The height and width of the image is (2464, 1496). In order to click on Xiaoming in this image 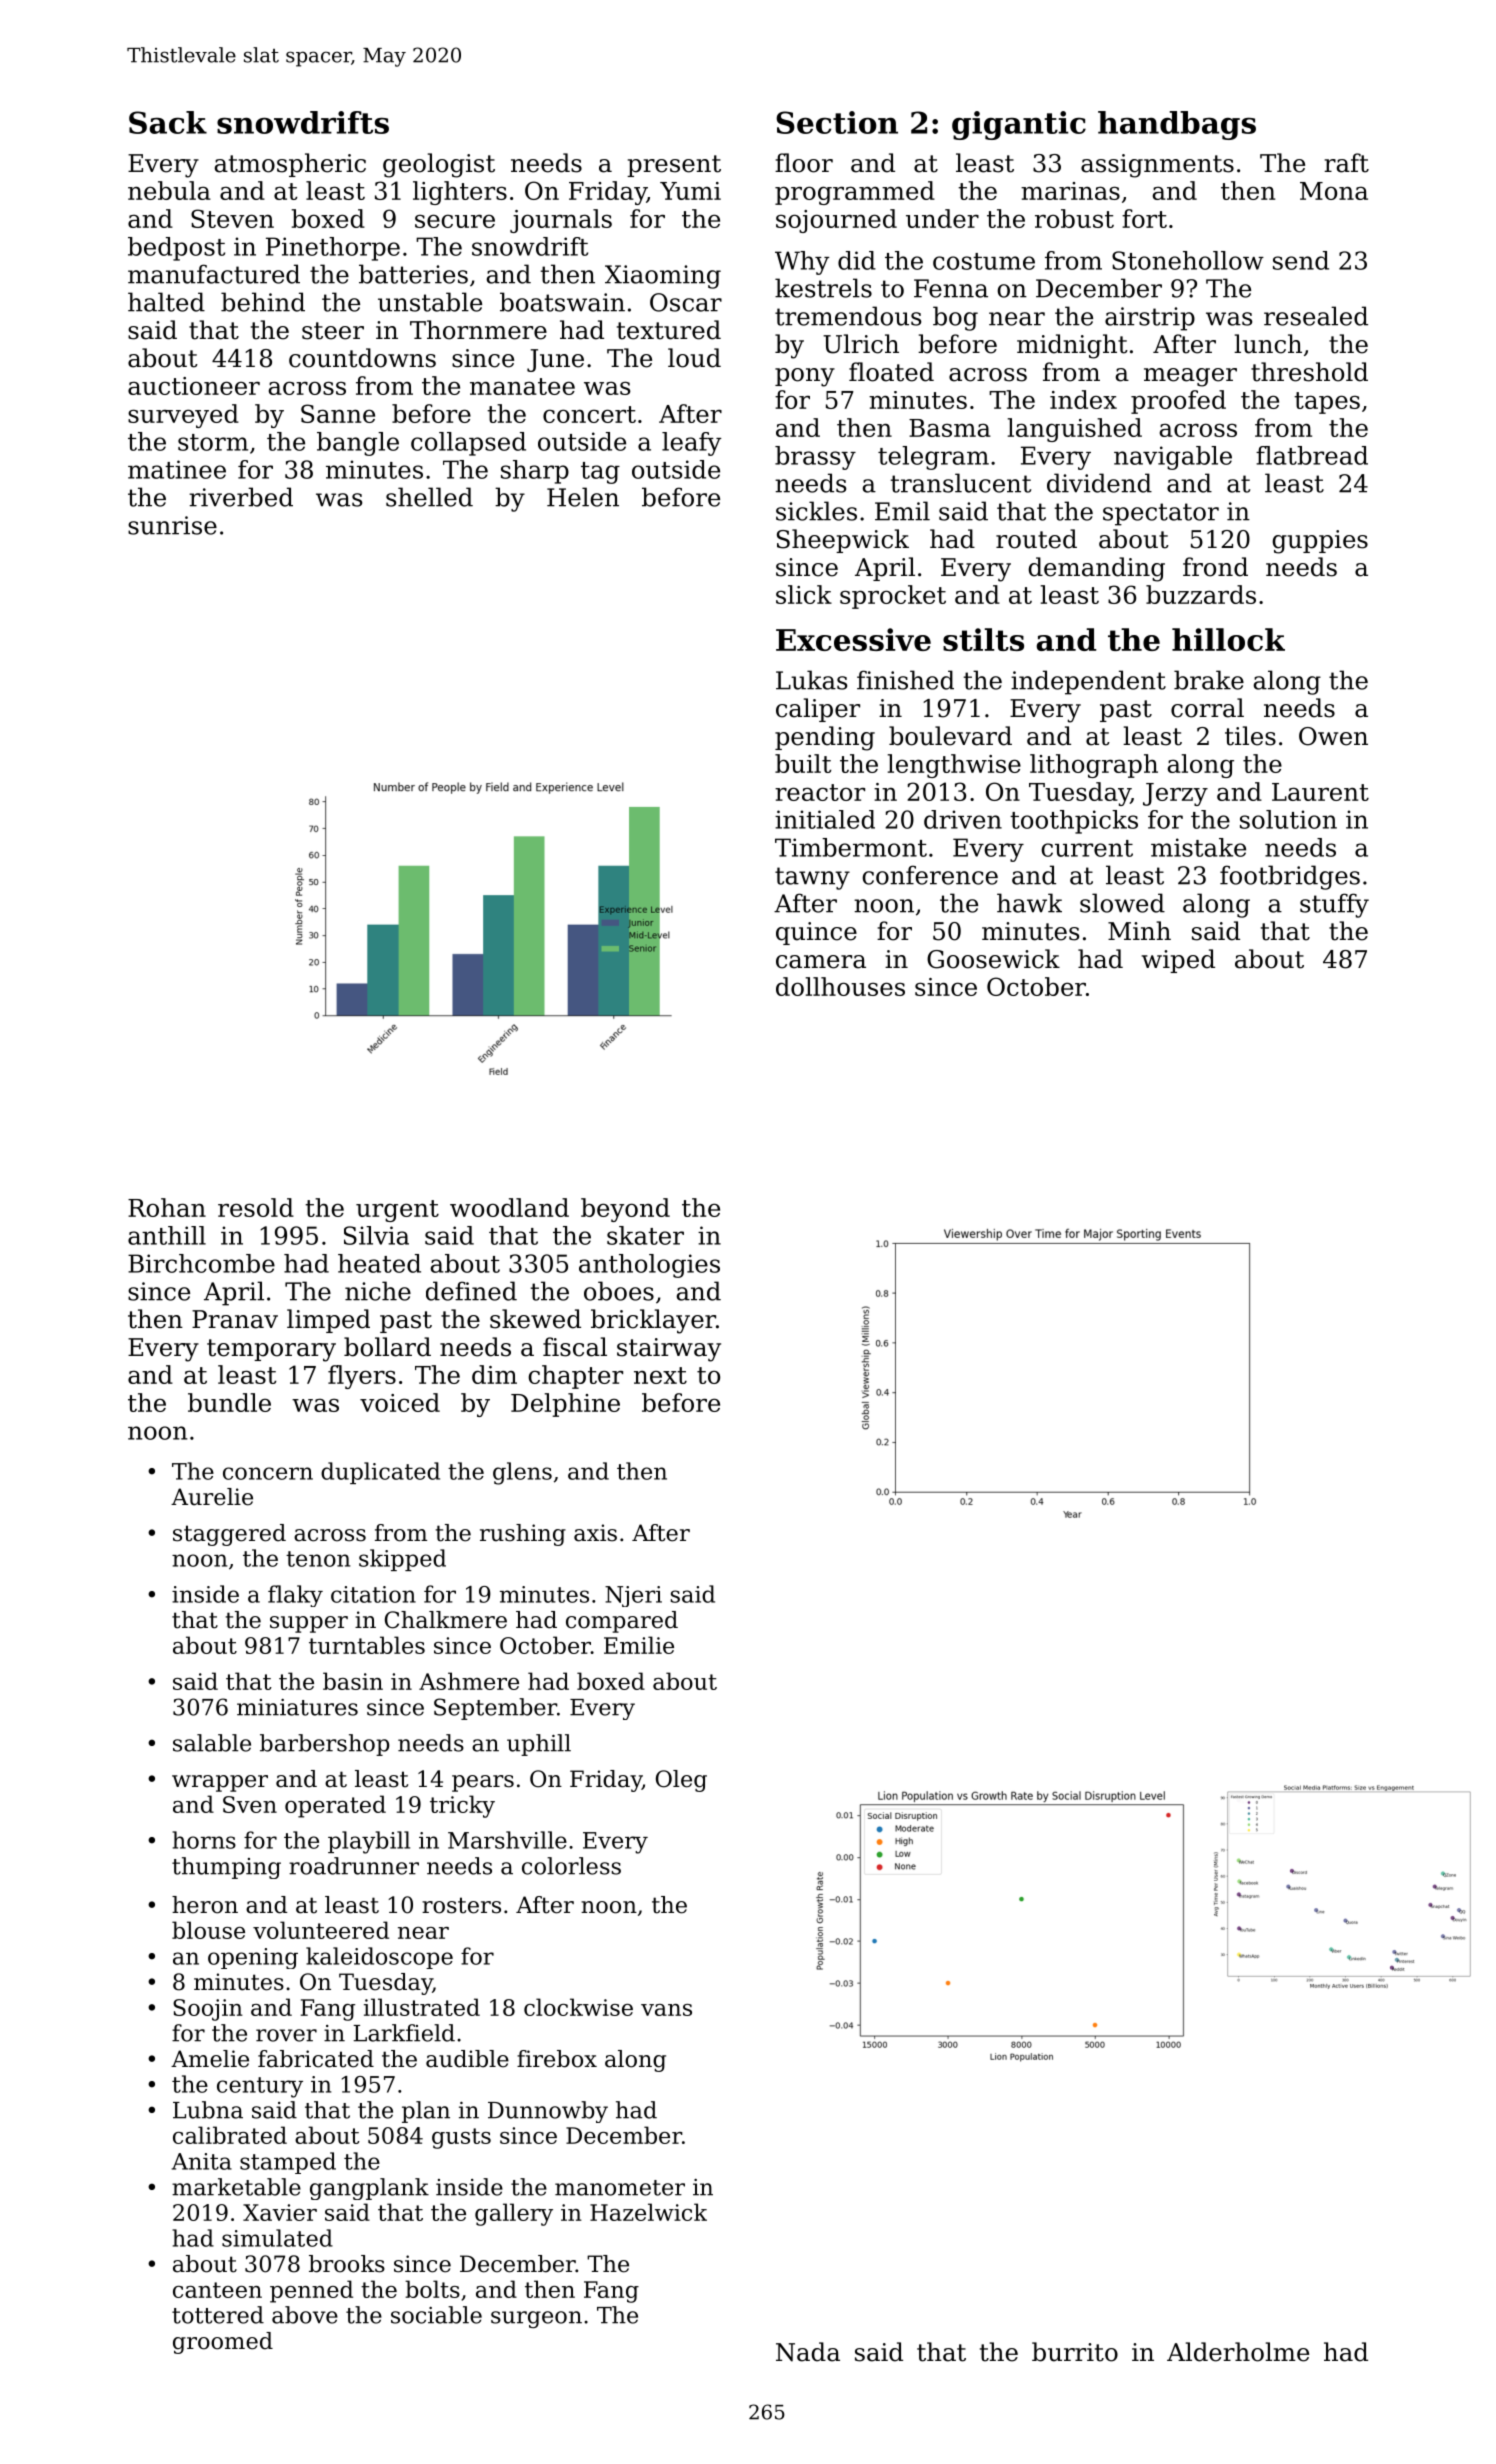, I will do `click(663, 277)`.
